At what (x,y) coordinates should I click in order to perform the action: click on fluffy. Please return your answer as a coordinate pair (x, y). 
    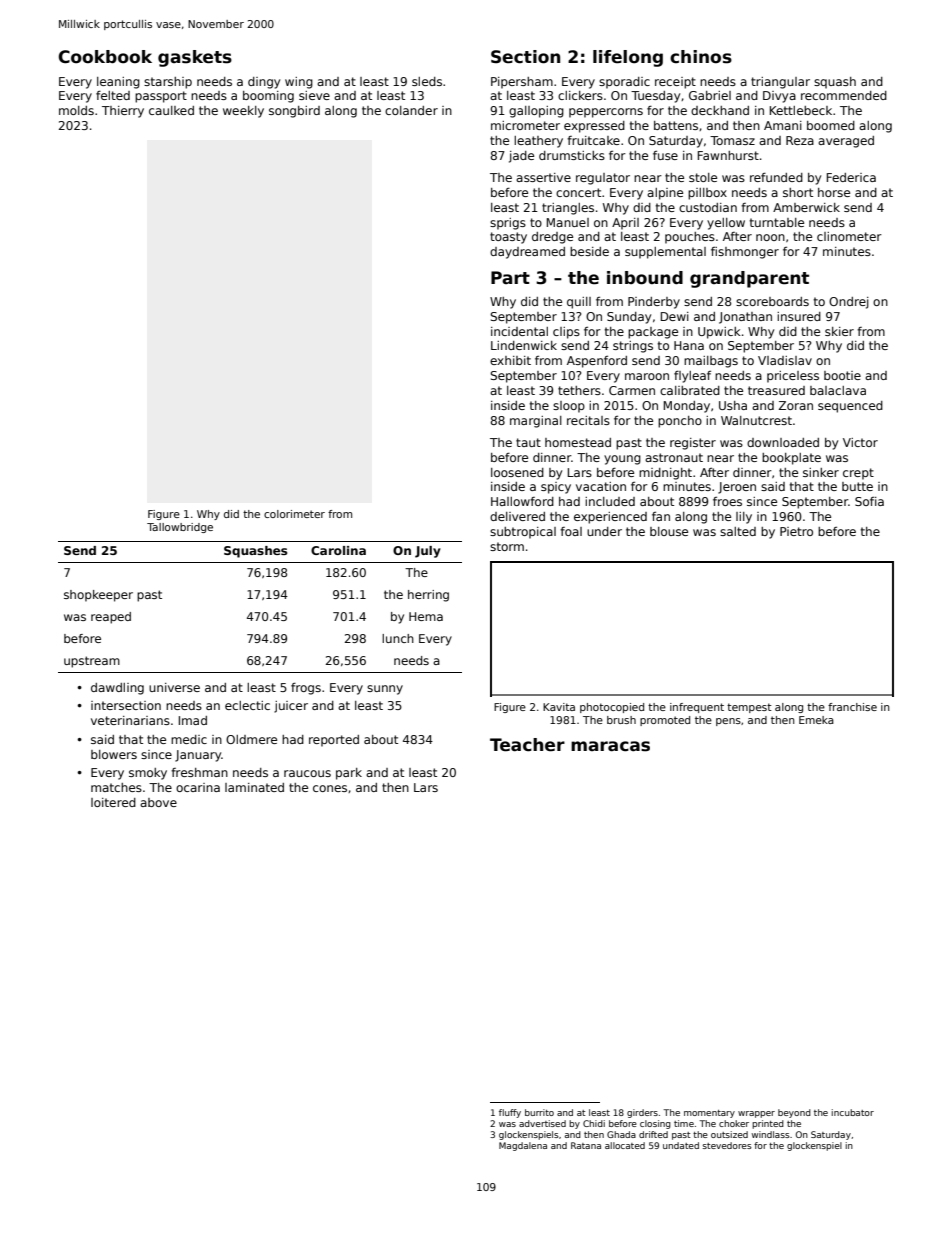
    Looking at the image, I should click on (510, 1113).
